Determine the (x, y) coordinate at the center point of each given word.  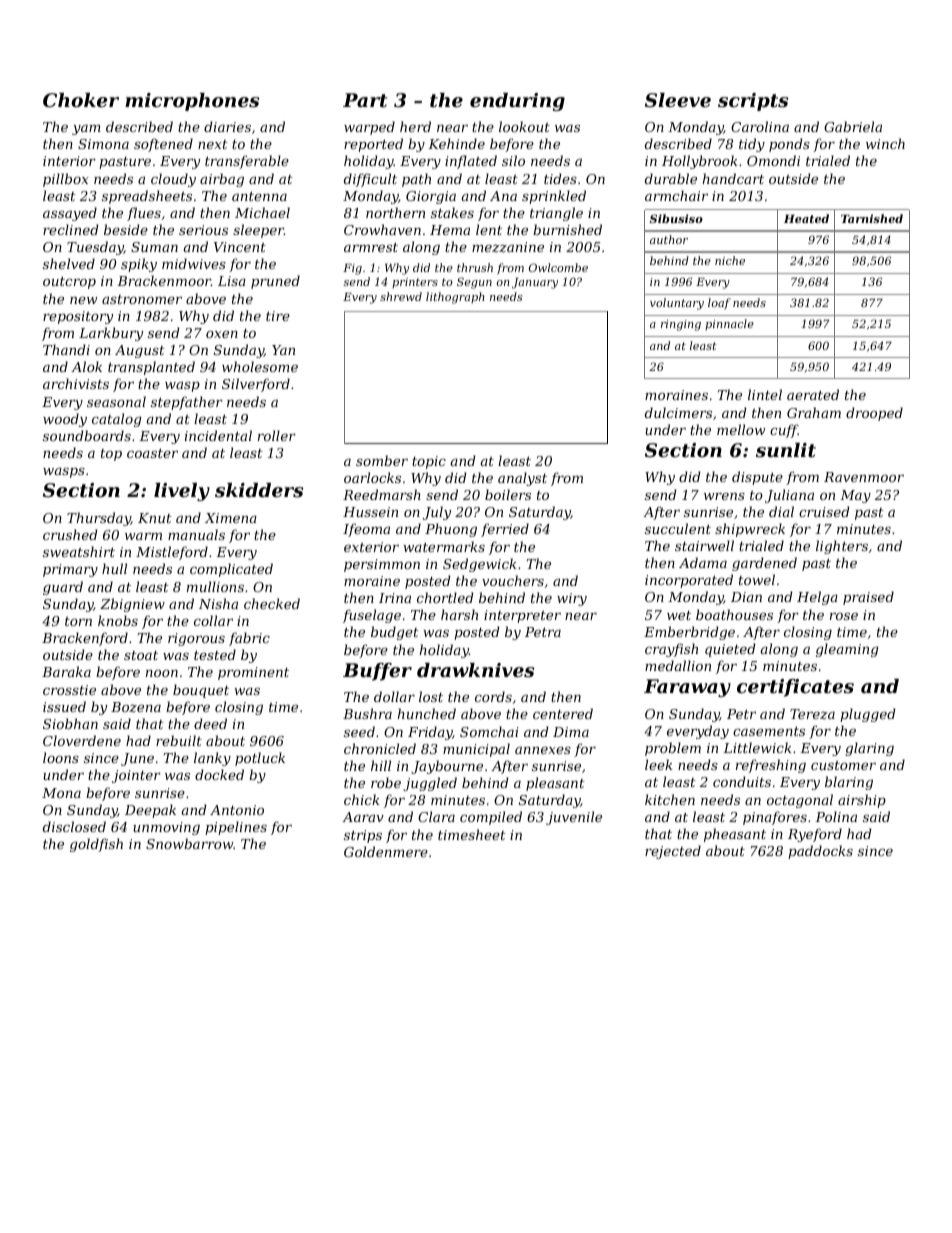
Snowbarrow (189, 843)
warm (143, 536)
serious (203, 230)
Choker (81, 100)
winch (885, 143)
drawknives (475, 670)
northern (395, 212)
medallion (678, 665)
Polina (836, 816)
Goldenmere (386, 851)
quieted (730, 650)
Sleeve (678, 100)
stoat (141, 655)
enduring (517, 102)
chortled (445, 597)
